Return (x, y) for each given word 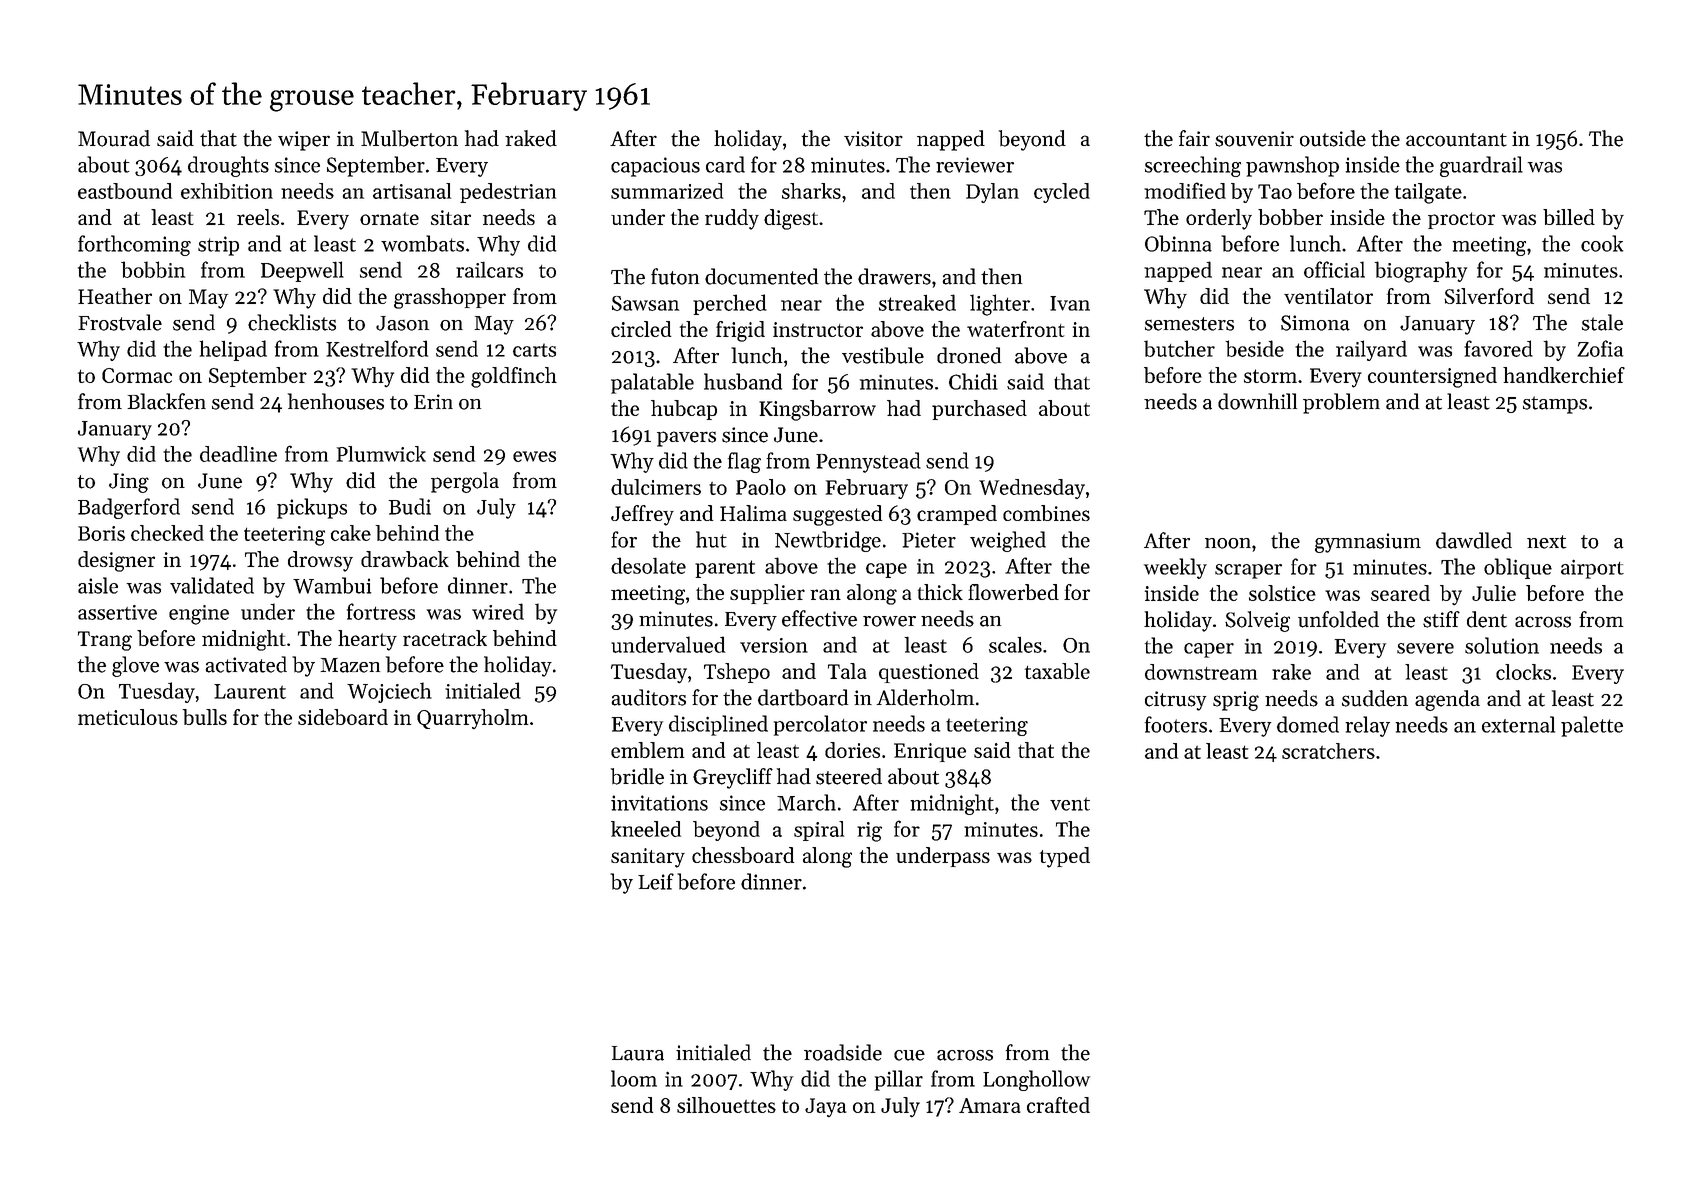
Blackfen (166, 401)
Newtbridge (828, 541)
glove (135, 666)
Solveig (1257, 621)
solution (1502, 645)
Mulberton (409, 138)
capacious (655, 167)
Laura (638, 1053)
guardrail (1481, 166)
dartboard (803, 697)
